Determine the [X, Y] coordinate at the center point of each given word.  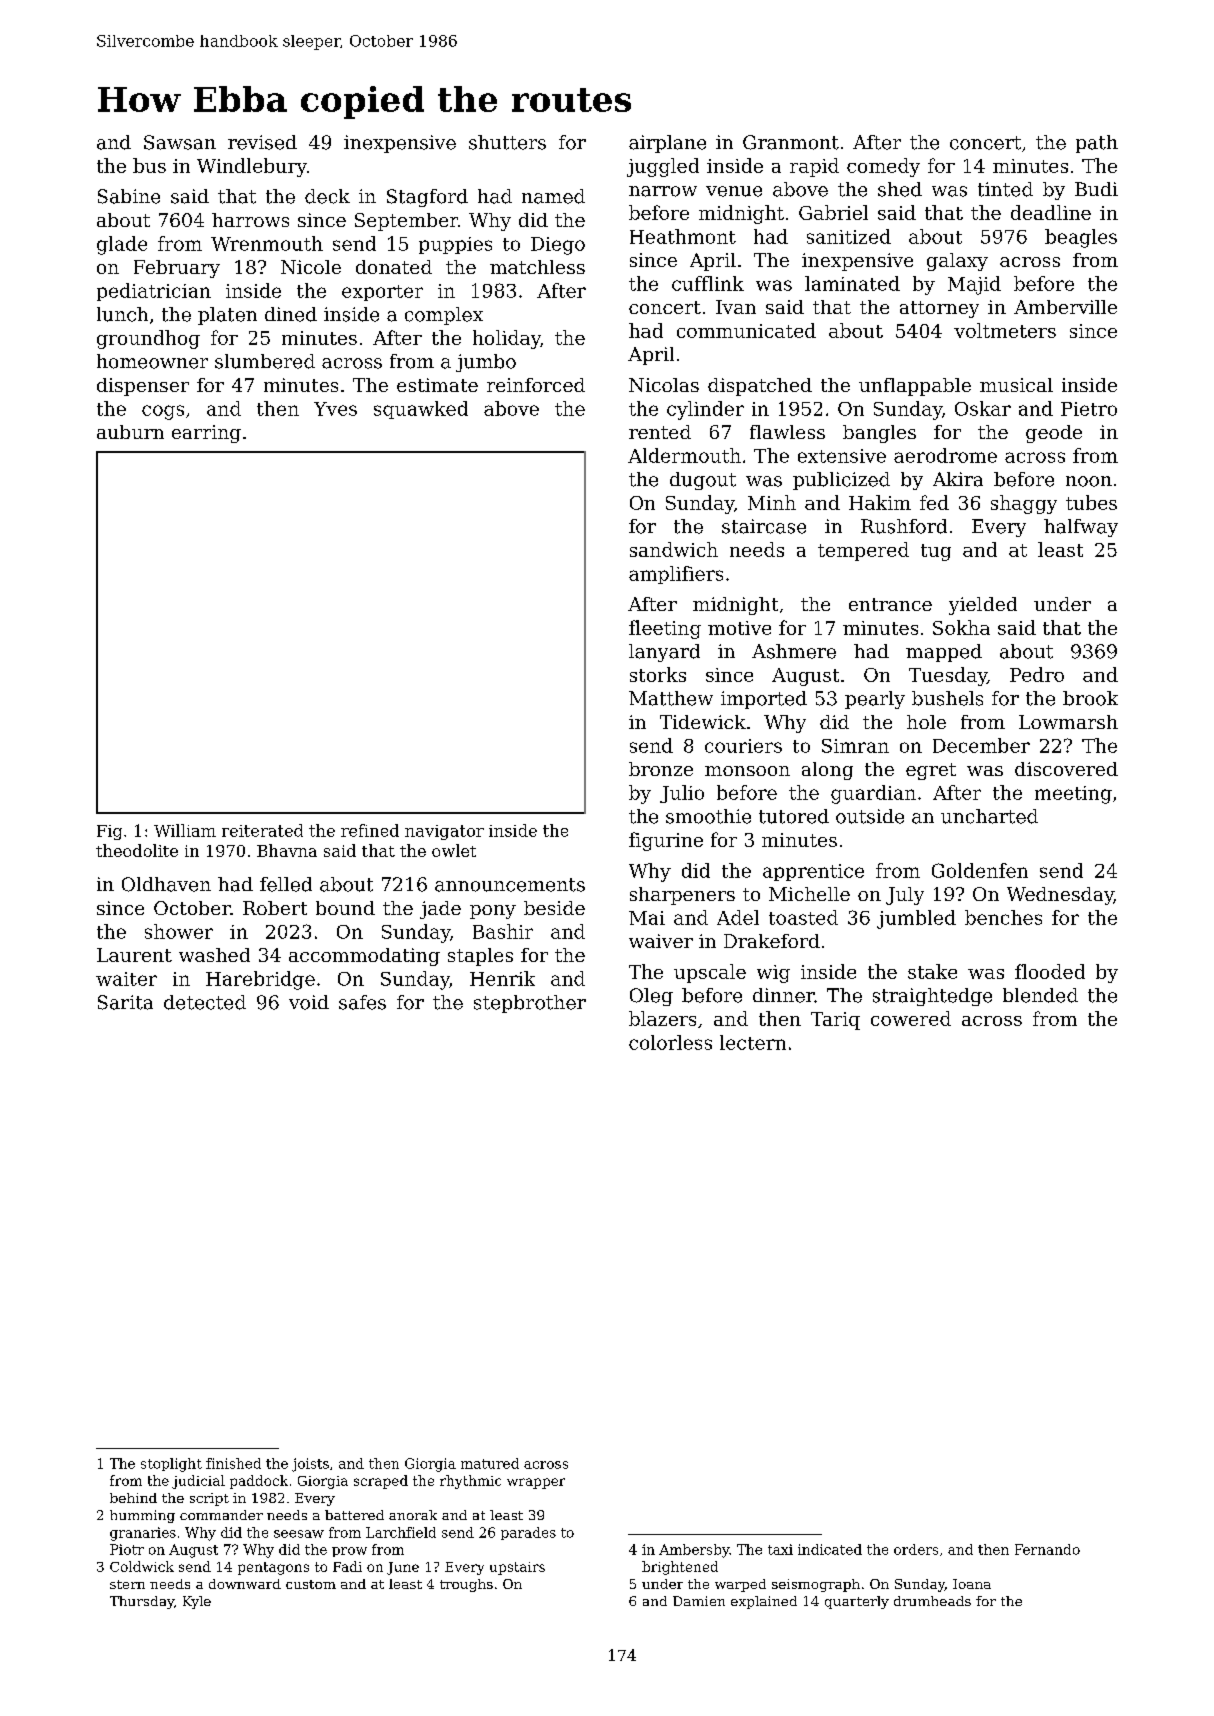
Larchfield [401, 1532]
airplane [667, 144]
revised [262, 142]
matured [490, 1463]
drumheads [932, 1601]
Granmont [791, 142]
